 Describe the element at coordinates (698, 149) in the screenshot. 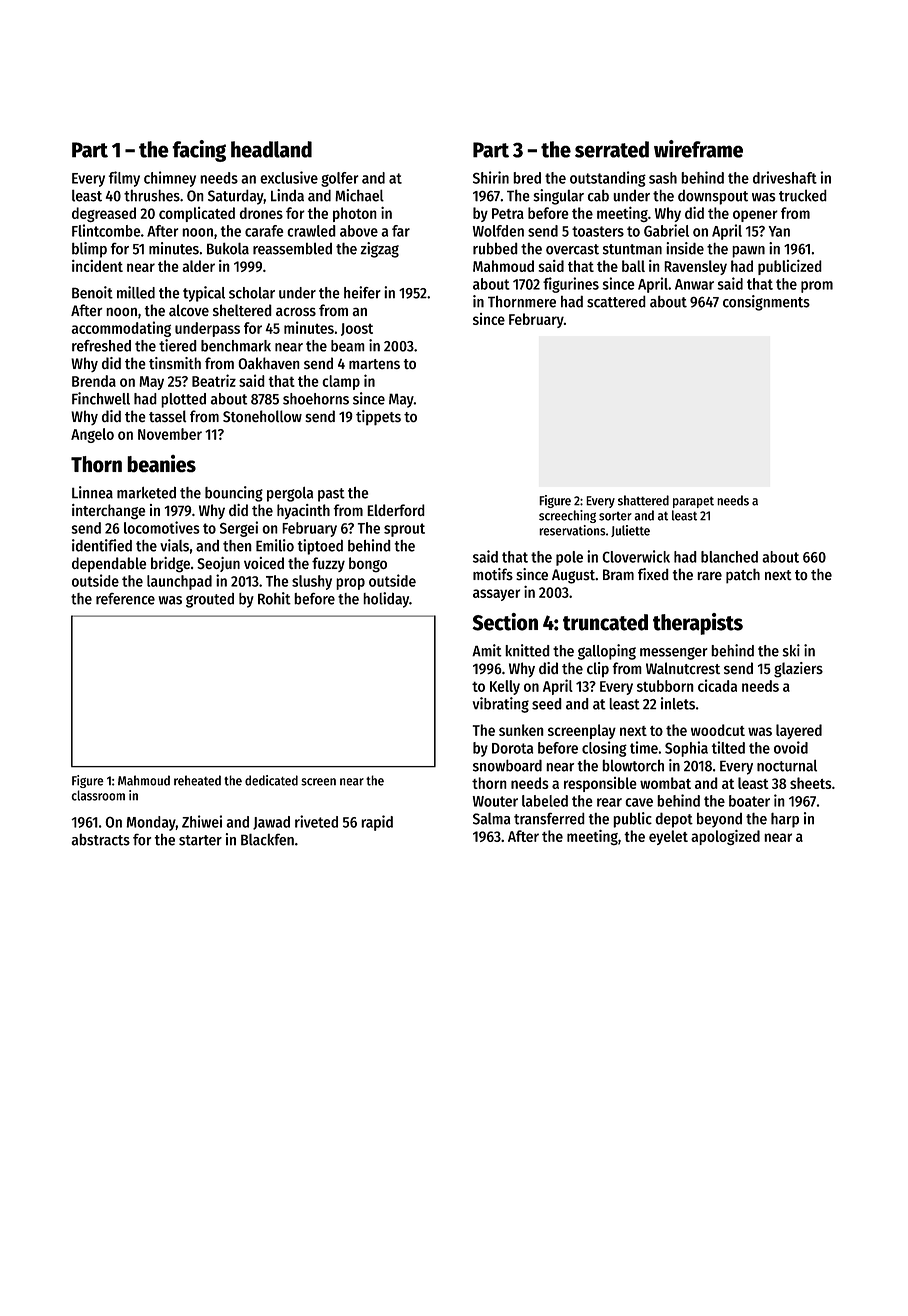

I see `wireframe` at that location.
